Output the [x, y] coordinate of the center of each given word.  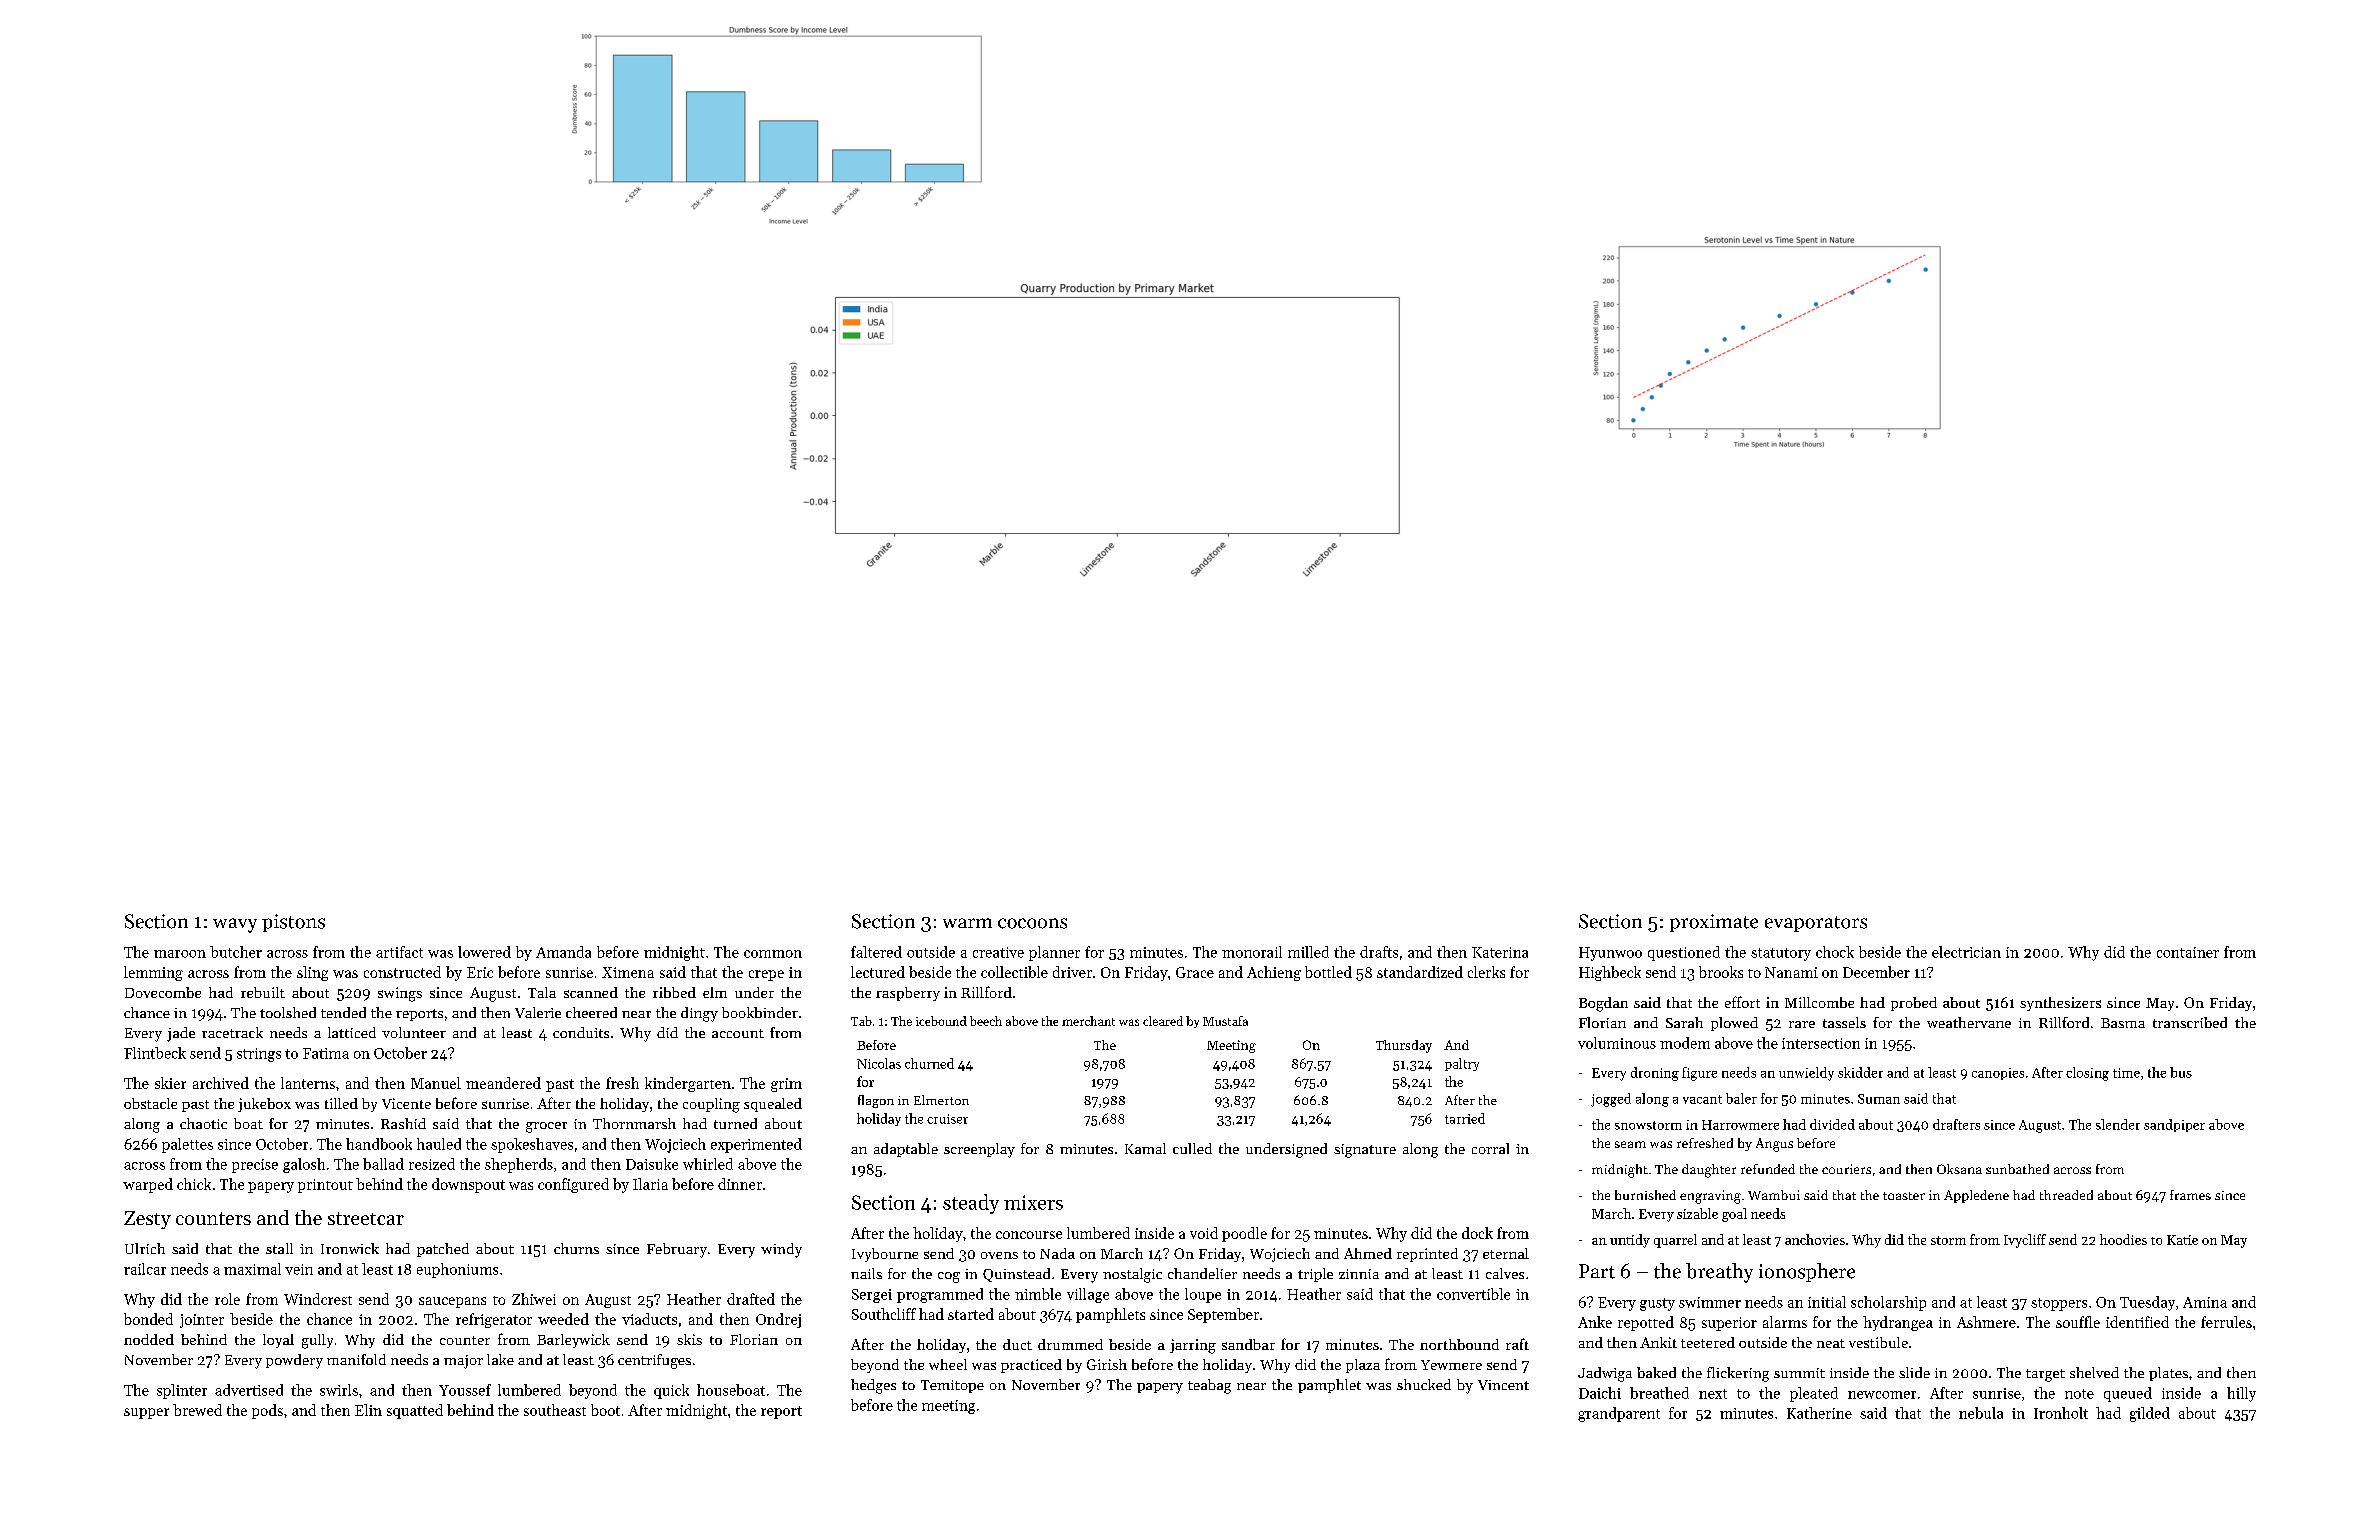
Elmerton [941, 1100]
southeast [555, 1410]
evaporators [1816, 924]
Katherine [1819, 1413]
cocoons [1032, 923]
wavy [235, 925]
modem [1685, 1043]
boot [605, 1410]
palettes [187, 1145]
